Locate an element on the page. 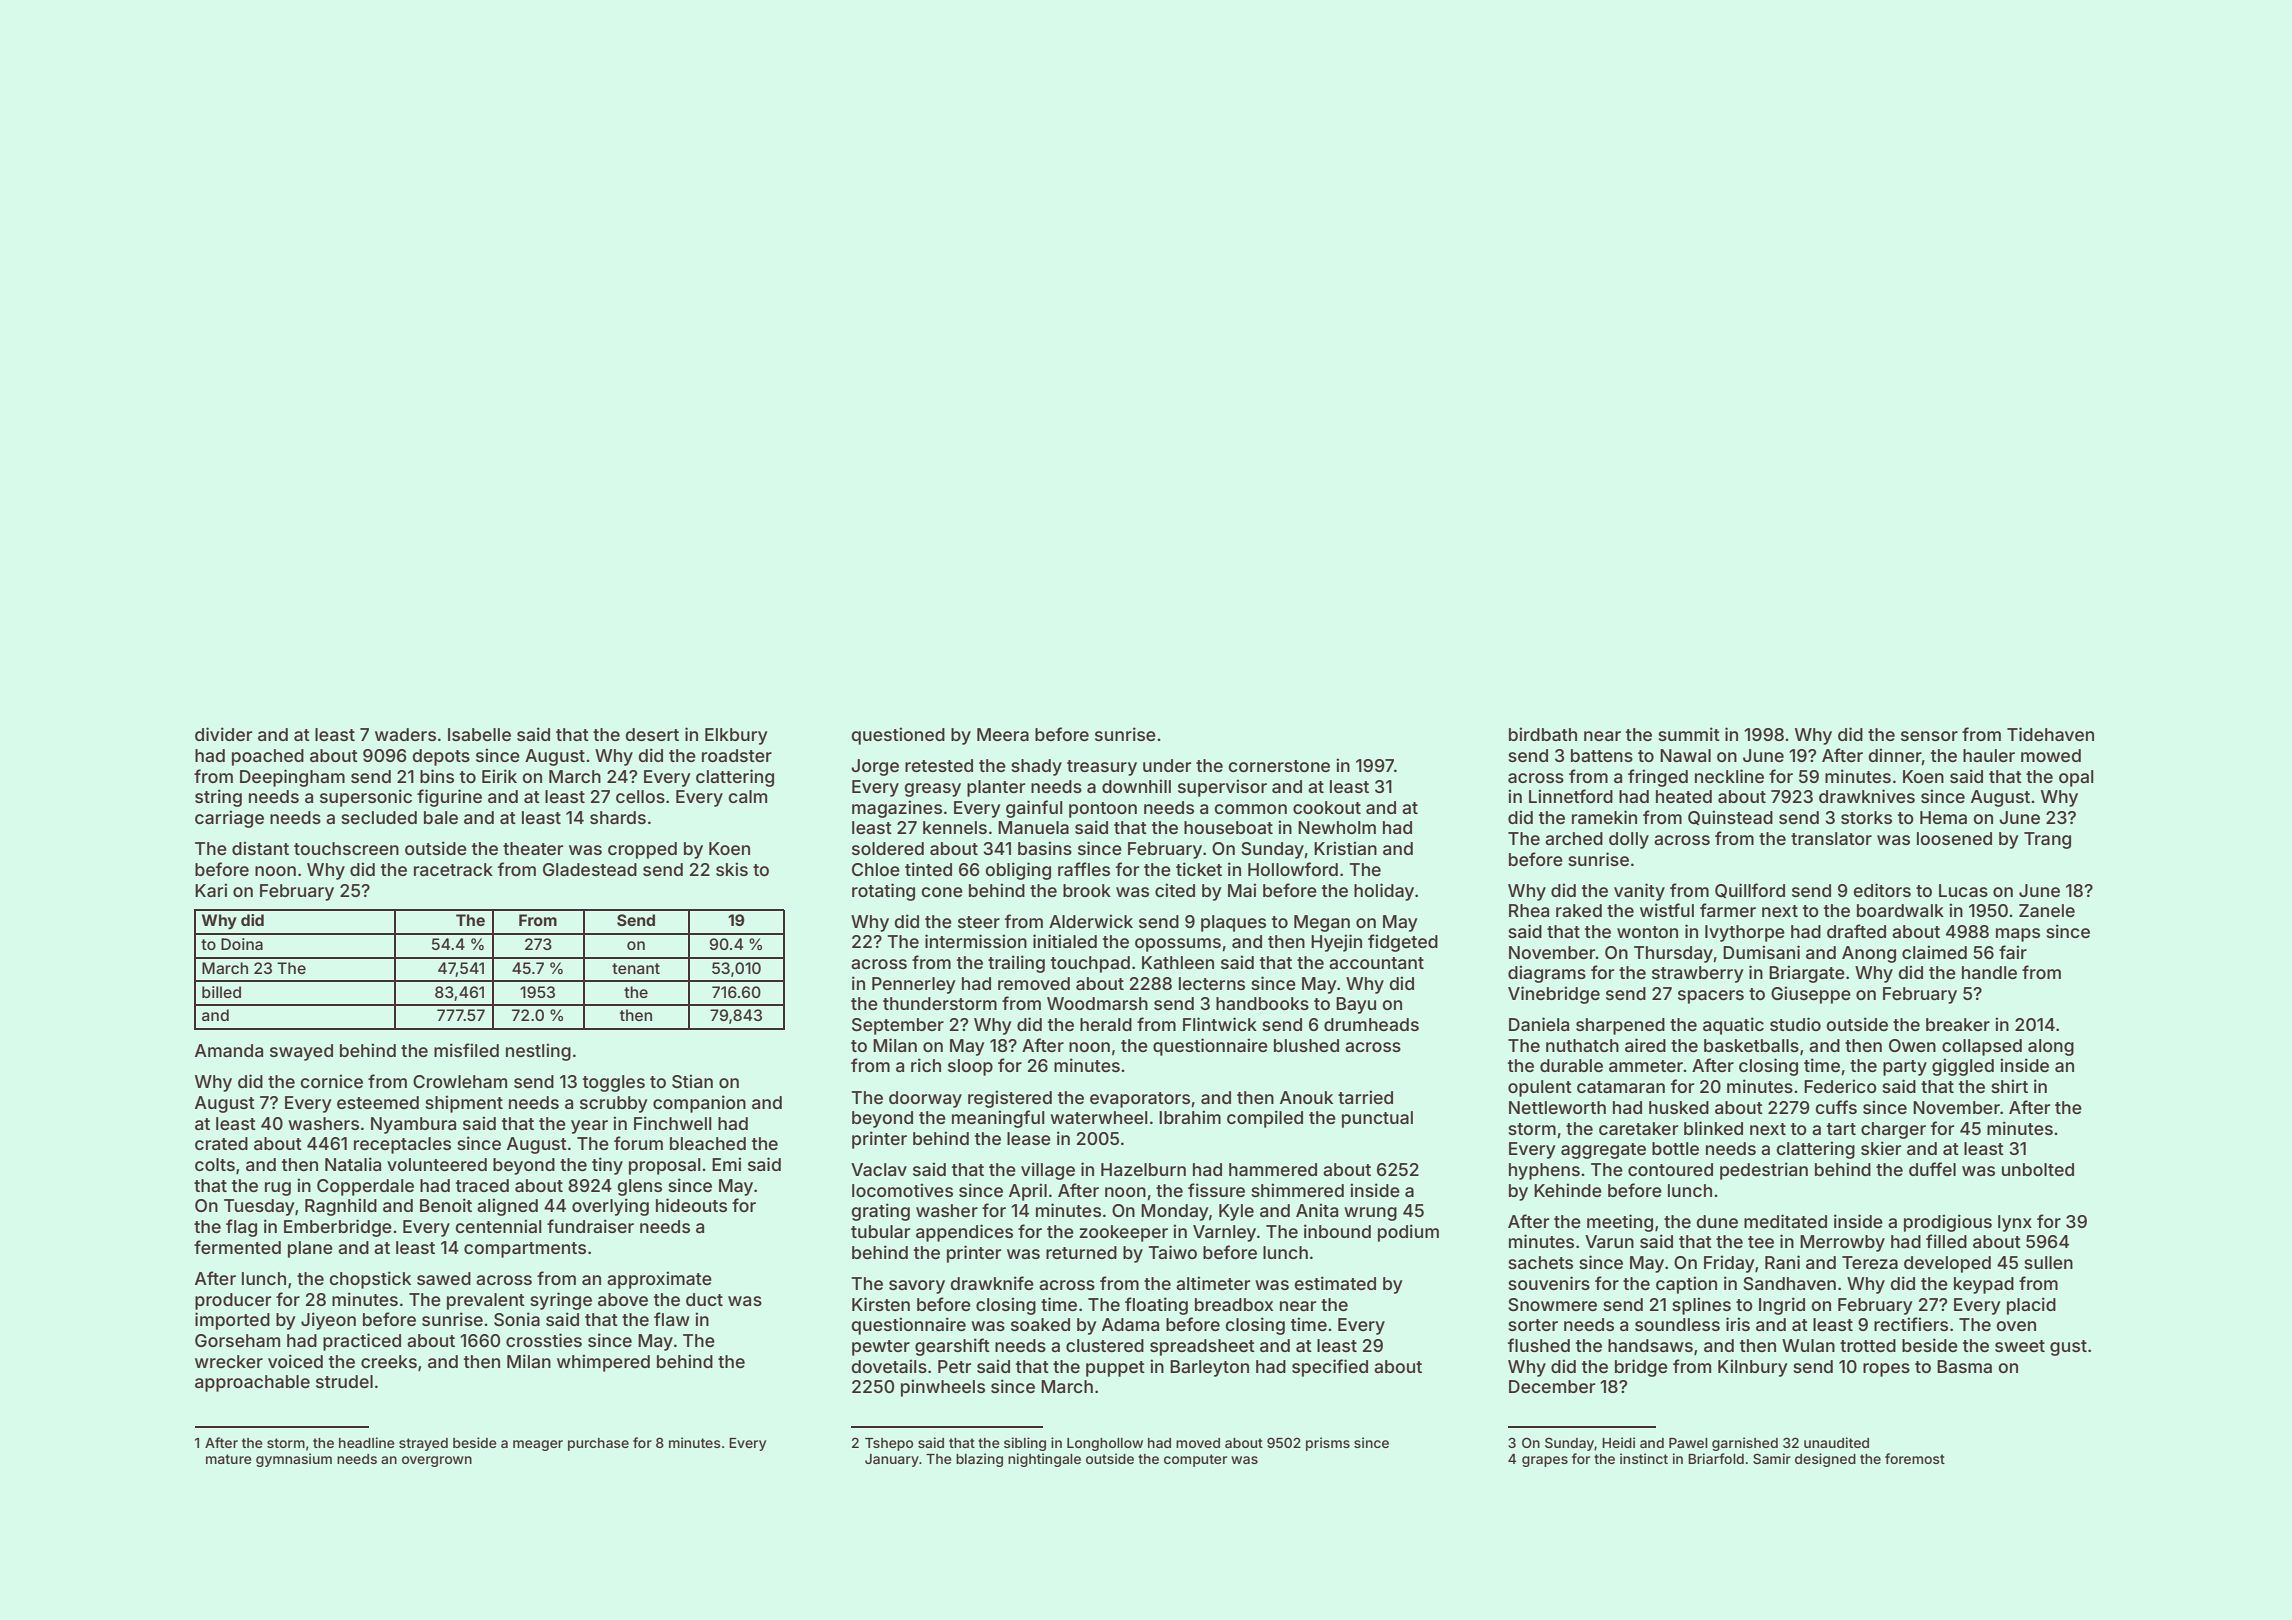 The width and height of the document is (2292, 1620). dolly is located at coordinates (1629, 840).
